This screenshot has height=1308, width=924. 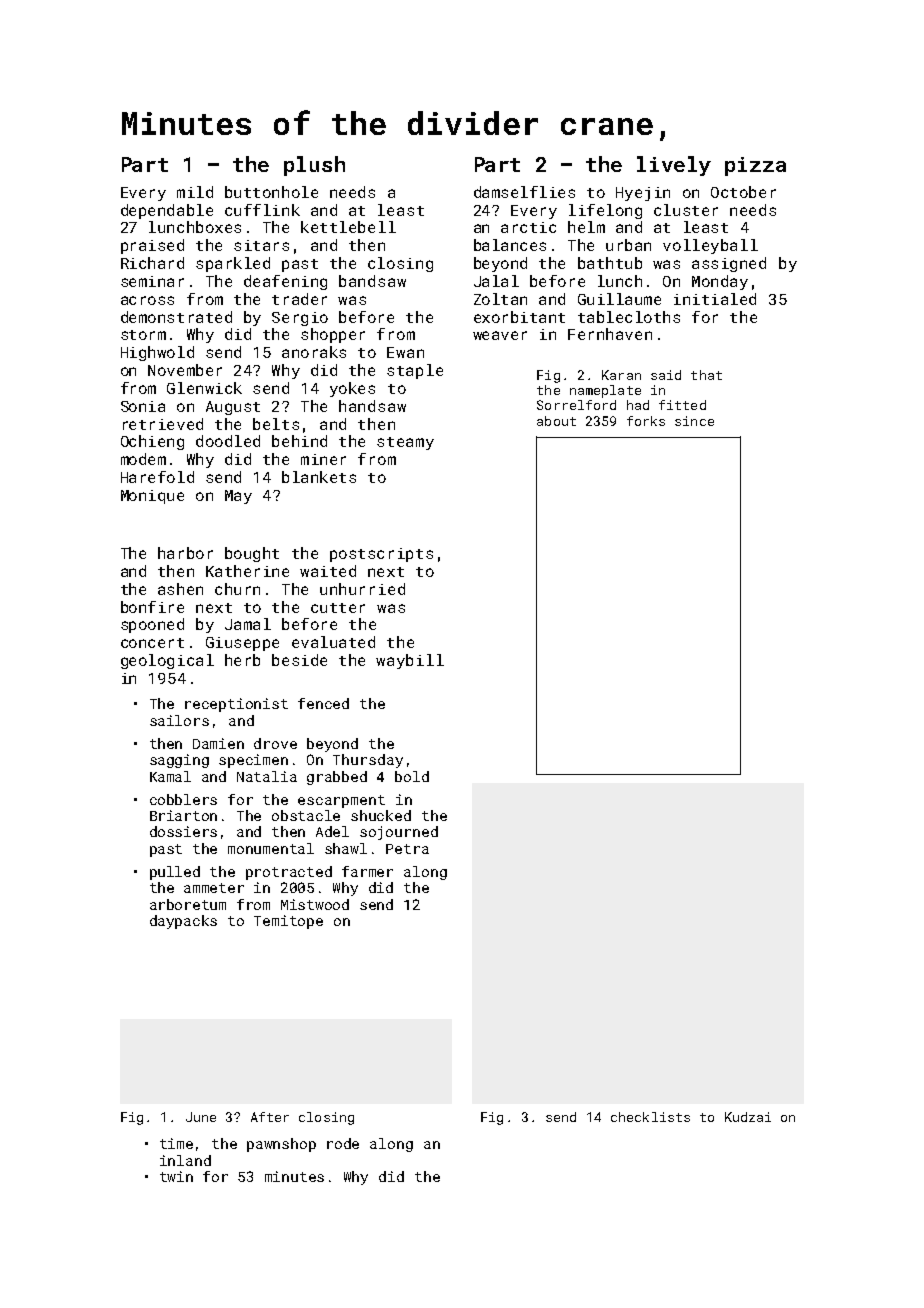 What do you see at coordinates (252, 554) in the screenshot?
I see `bought` at bounding box center [252, 554].
